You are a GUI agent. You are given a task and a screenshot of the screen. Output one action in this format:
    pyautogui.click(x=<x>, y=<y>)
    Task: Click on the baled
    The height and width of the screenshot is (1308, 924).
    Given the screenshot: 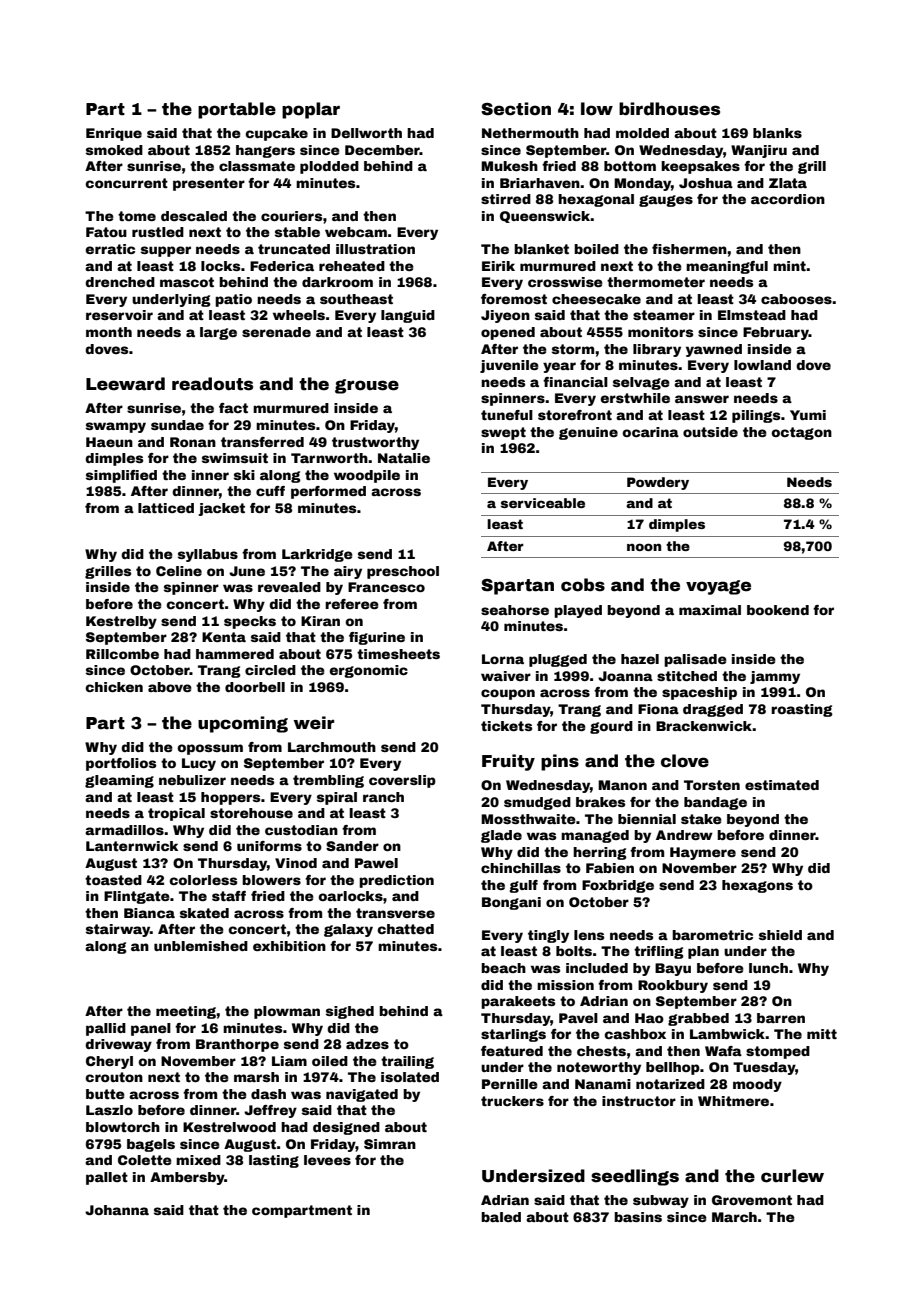 What is the action you would take?
    pyautogui.click(x=501, y=1217)
